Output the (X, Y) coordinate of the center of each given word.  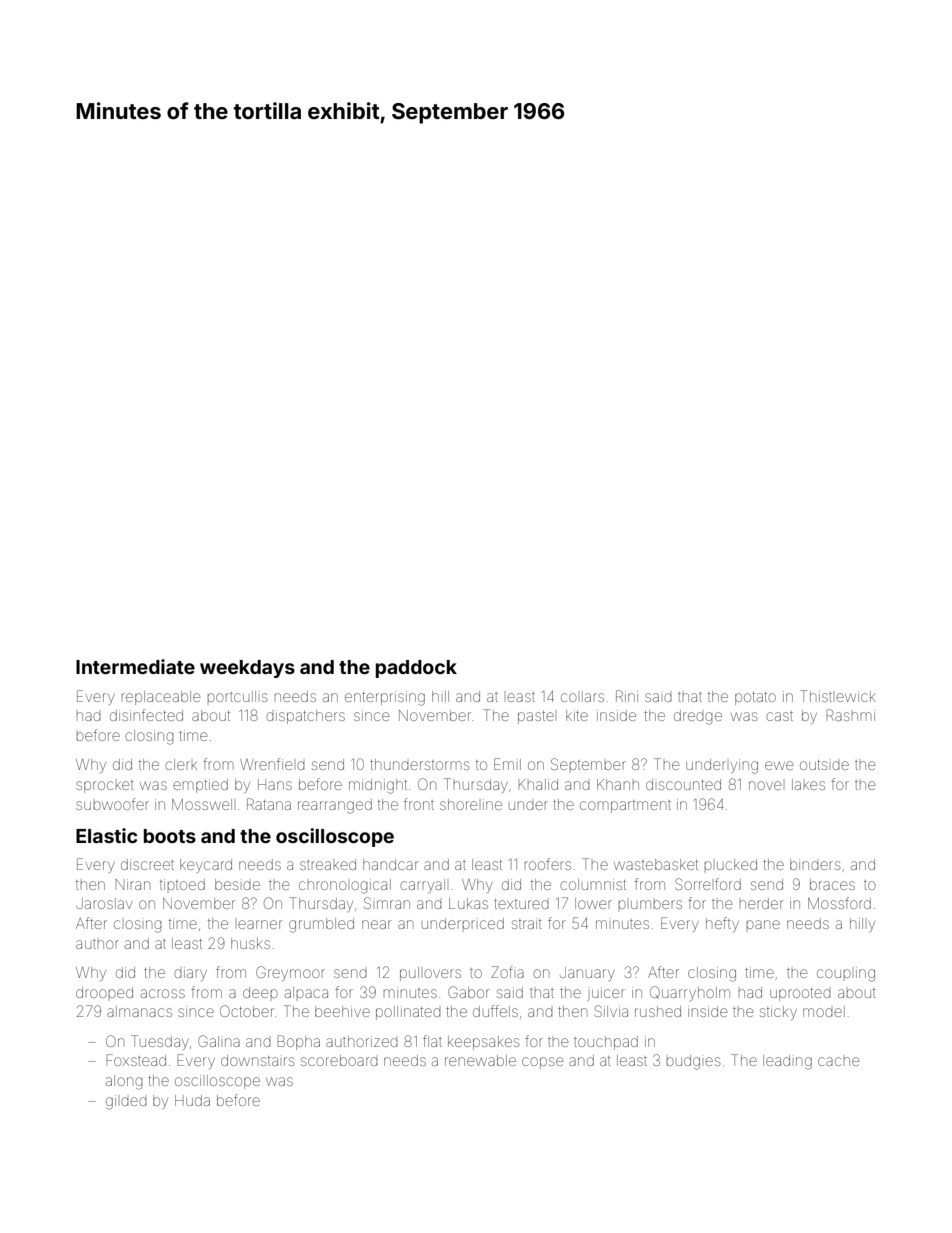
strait (527, 923)
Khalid (538, 784)
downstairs (257, 1060)
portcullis (237, 696)
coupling (846, 974)
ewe (779, 765)
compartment (625, 806)
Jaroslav (104, 903)
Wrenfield (272, 764)
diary (190, 974)
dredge (698, 717)
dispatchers (305, 717)
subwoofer (112, 804)
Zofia (507, 972)
